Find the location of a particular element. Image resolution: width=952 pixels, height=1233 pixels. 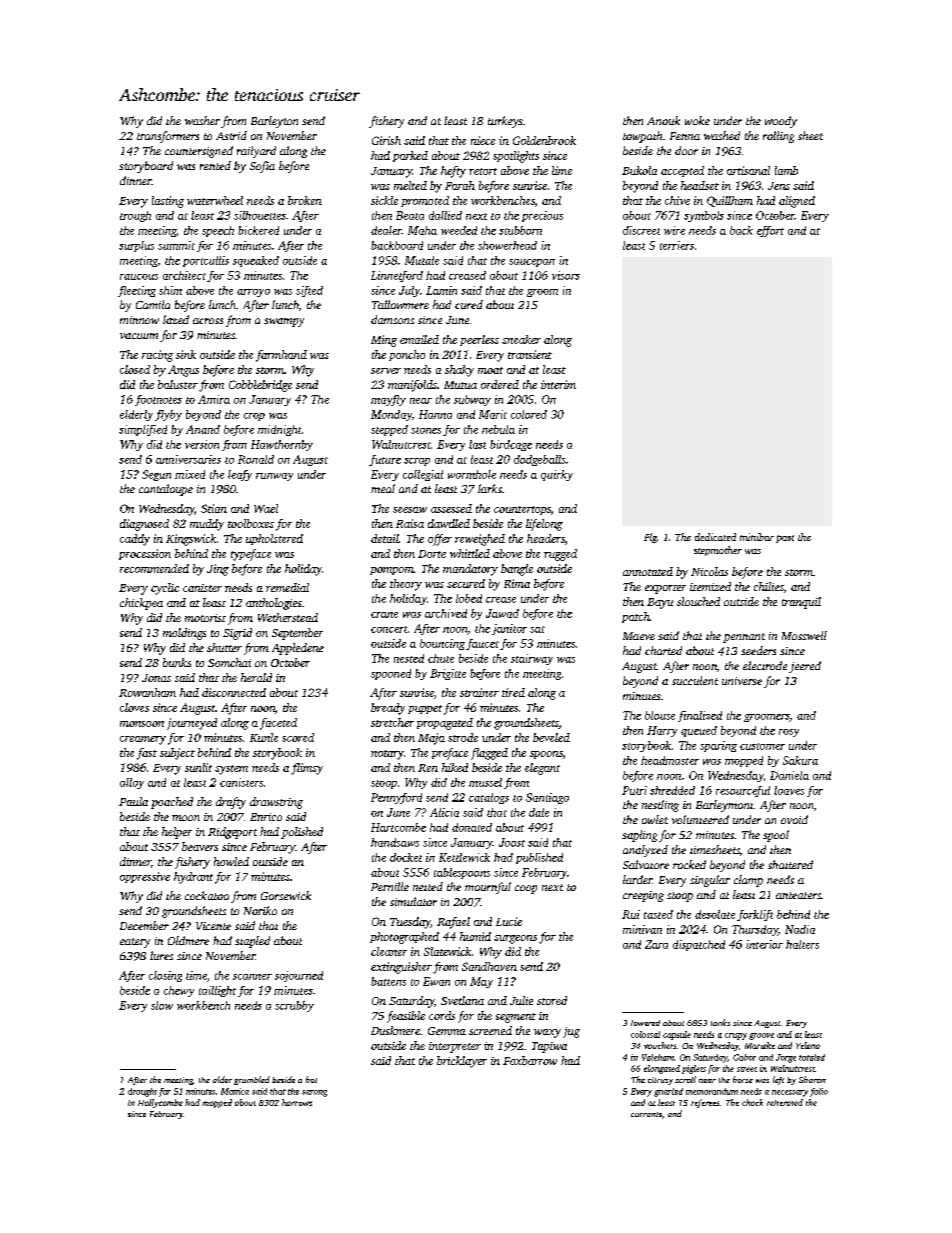

turkeys is located at coordinates (505, 122).
